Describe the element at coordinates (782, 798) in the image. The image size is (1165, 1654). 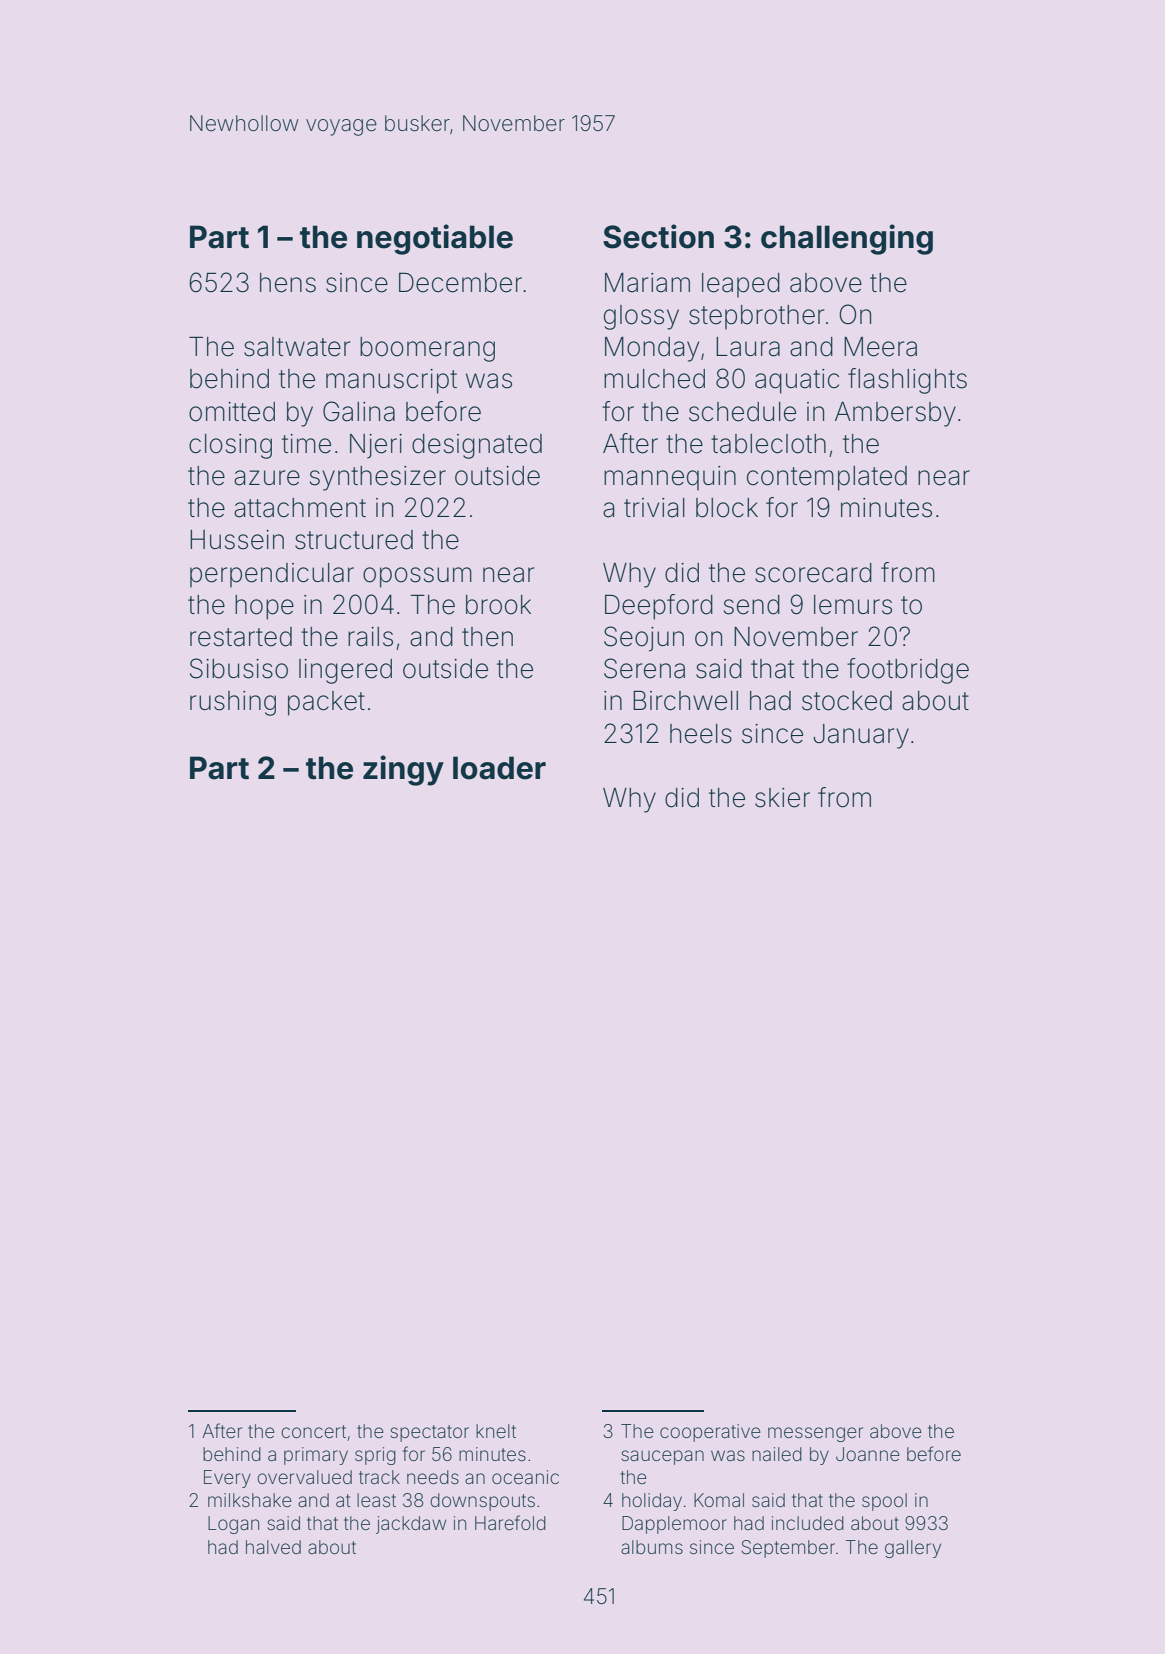
I see `skier` at that location.
